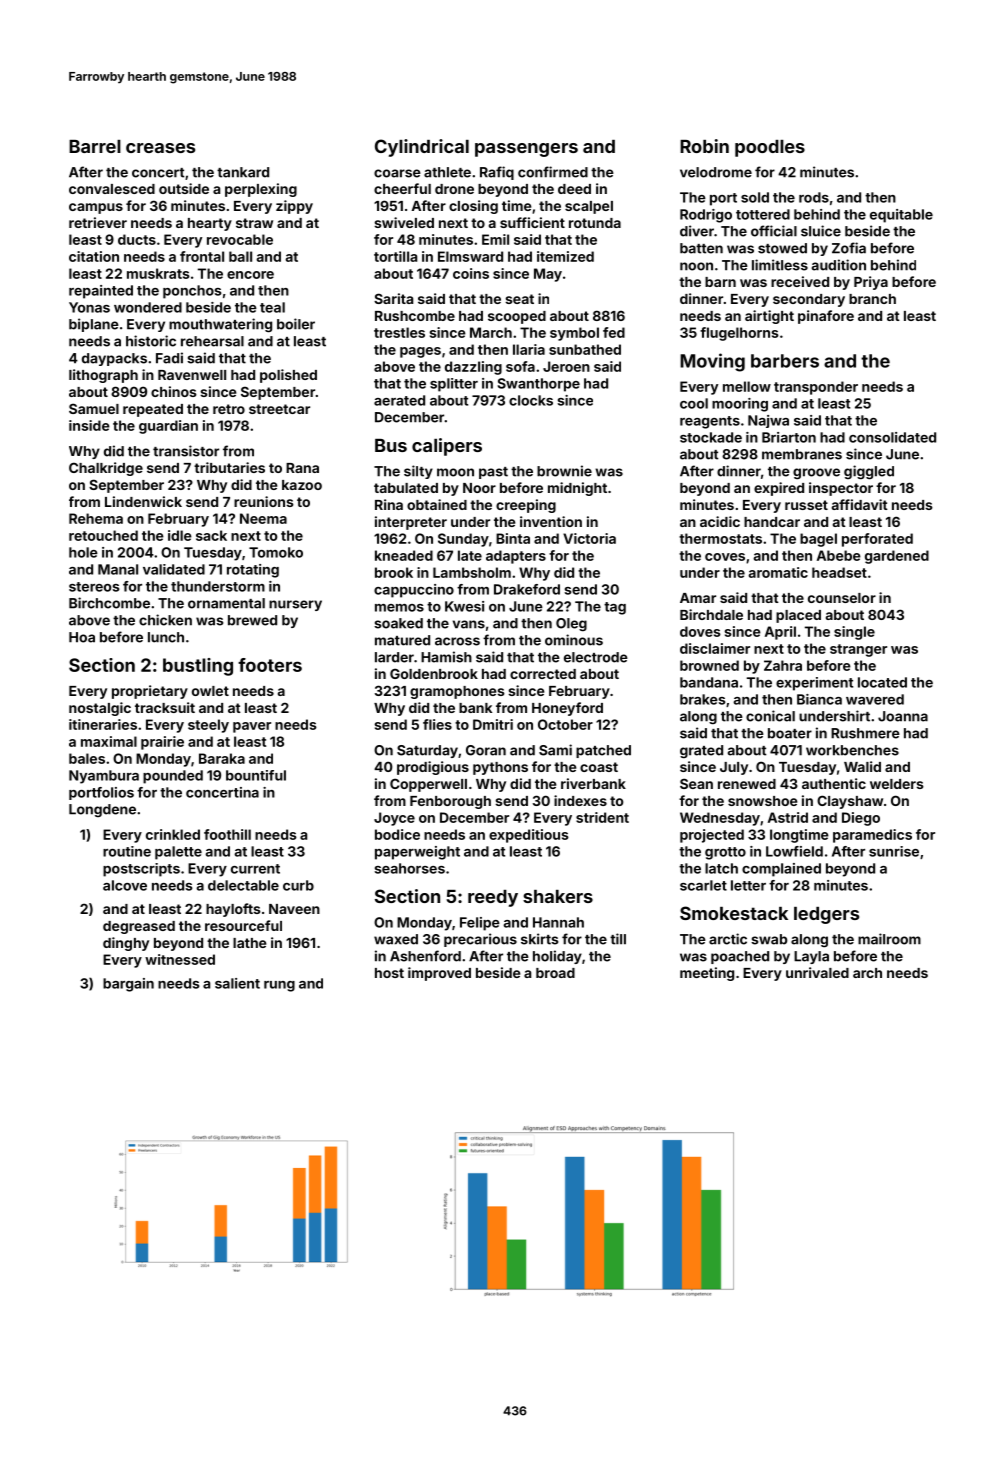  Describe the element at coordinates (901, 216) in the screenshot. I see `equitable` at that location.
